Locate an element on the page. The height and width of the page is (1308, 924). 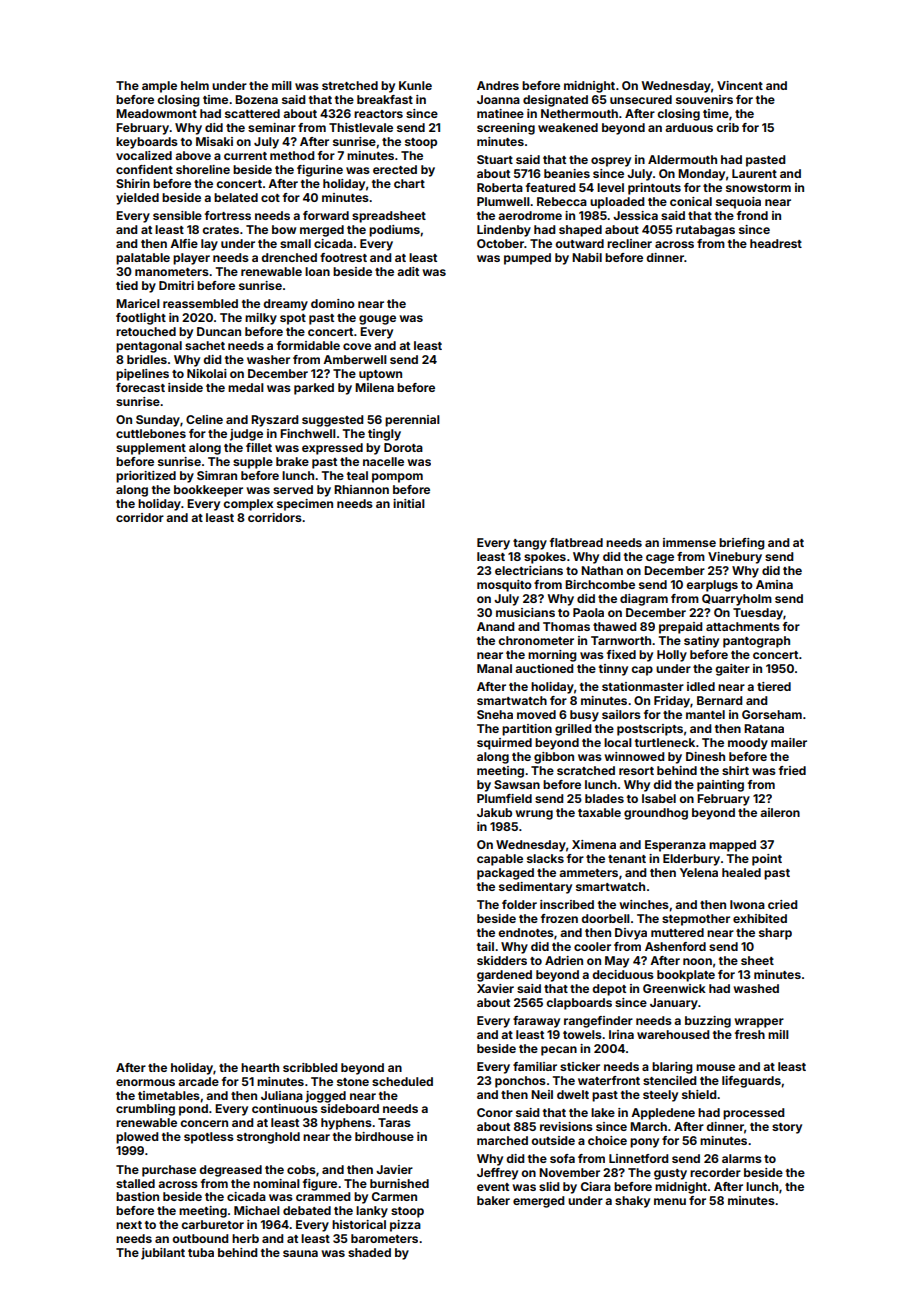
wrapper is located at coordinates (759, 1023).
